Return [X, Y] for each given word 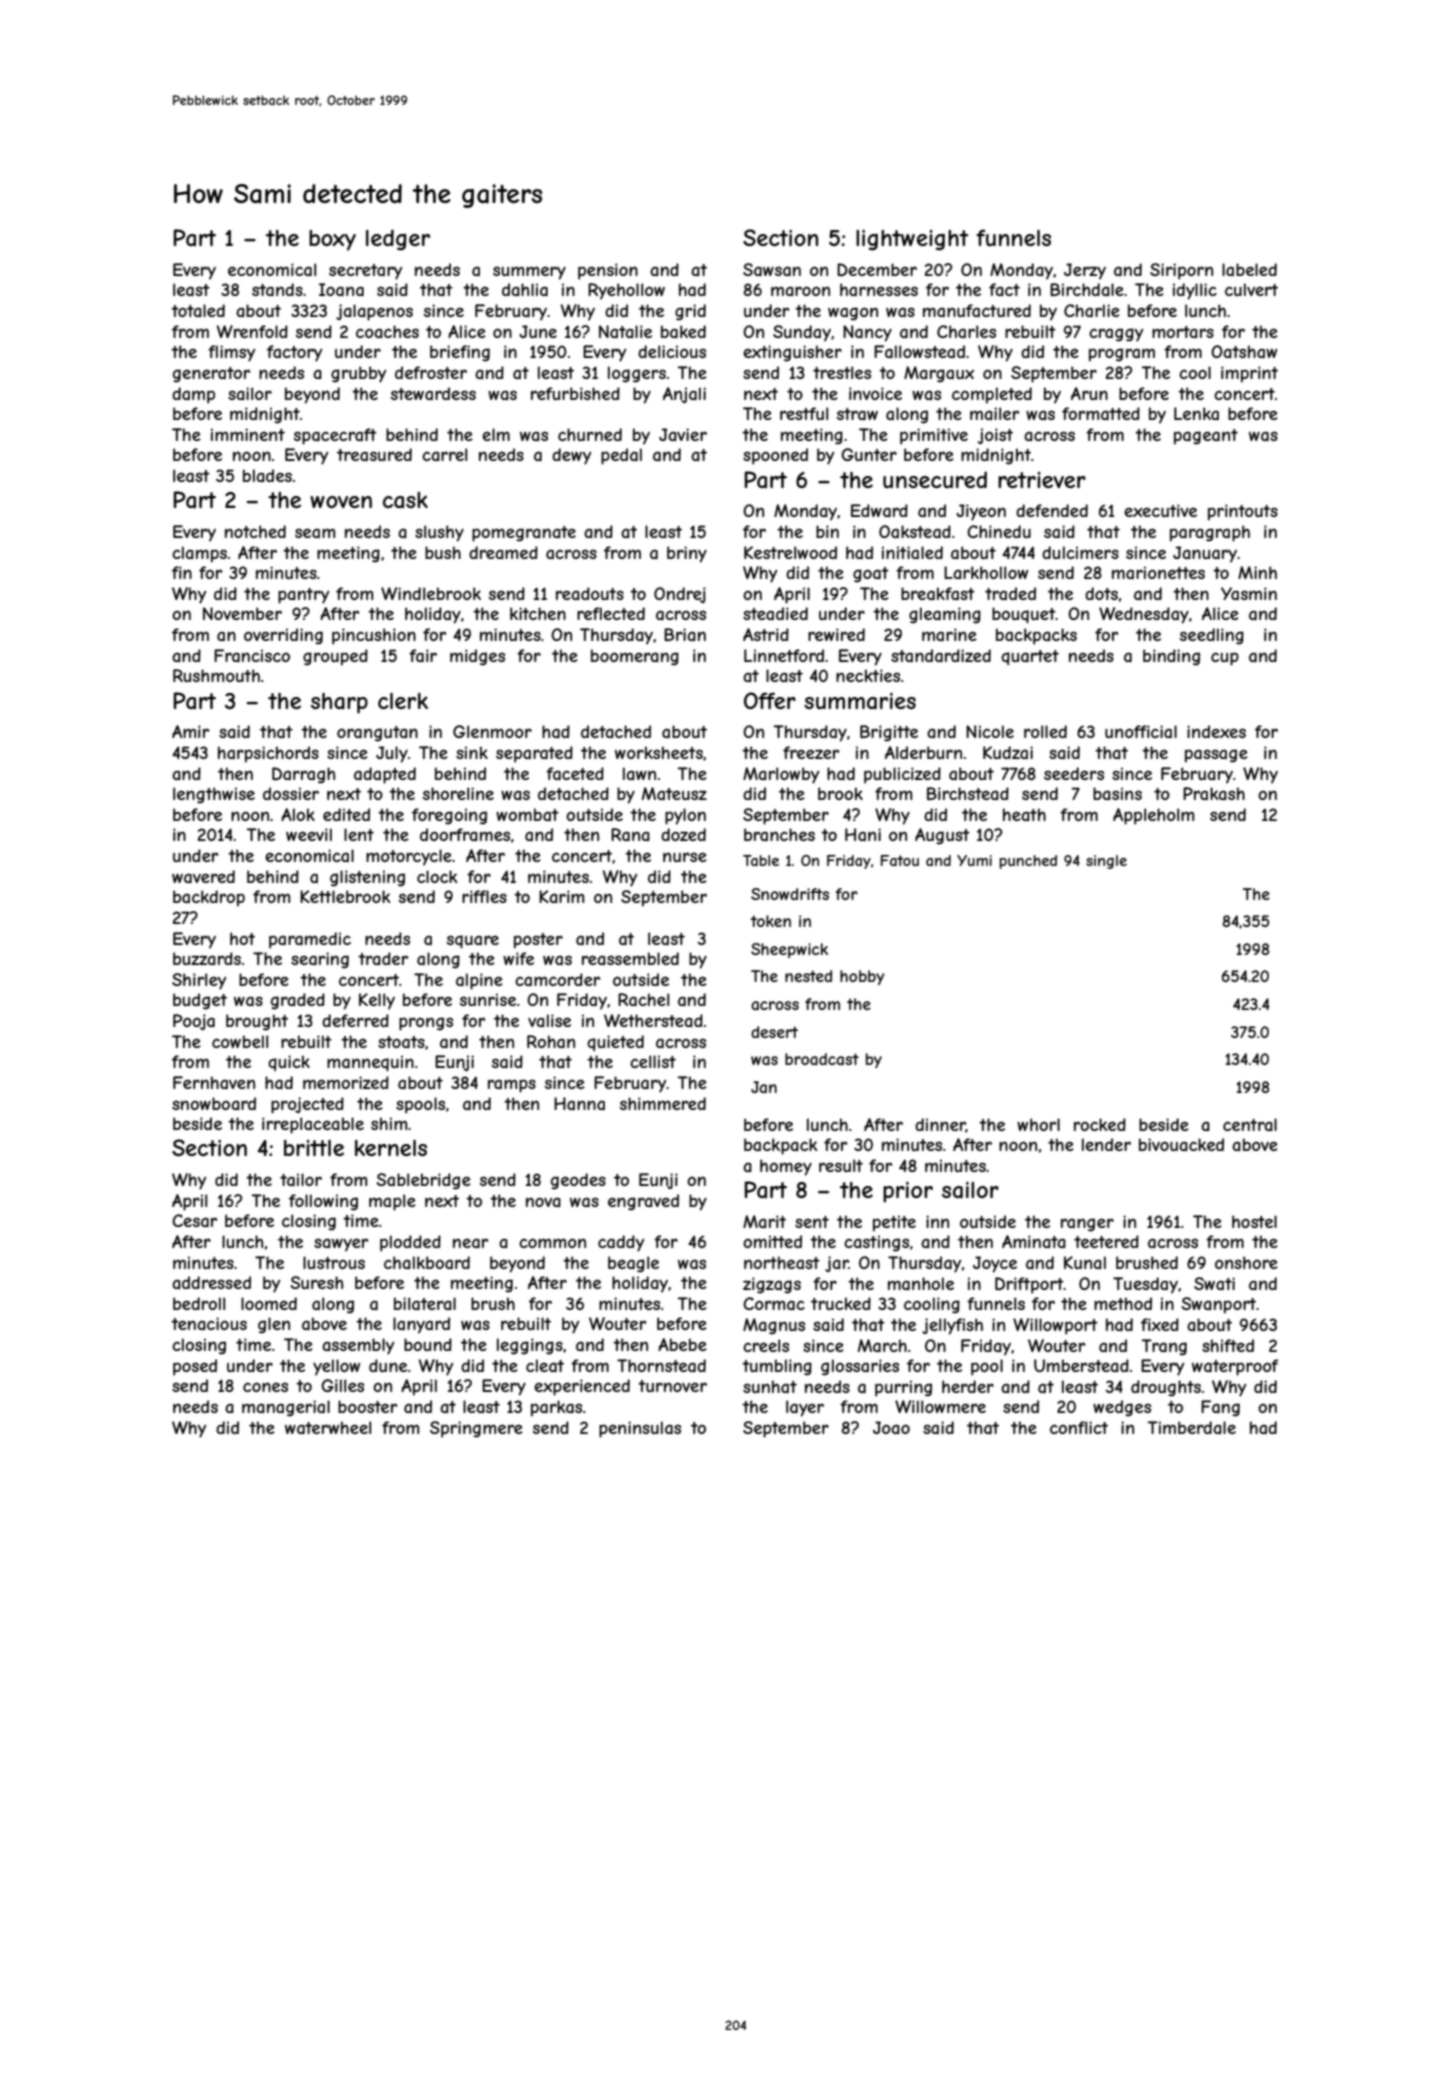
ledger [398, 240]
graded [298, 1001]
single [1106, 862]
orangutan [377, 734]
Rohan [551, 1041]
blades [267, 475]
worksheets [659, 752]
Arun [1089, 393]
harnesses [879, 289]
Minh [1257, 572]
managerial [286, 1408]
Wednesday [1144, 615]
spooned [775, 456]
